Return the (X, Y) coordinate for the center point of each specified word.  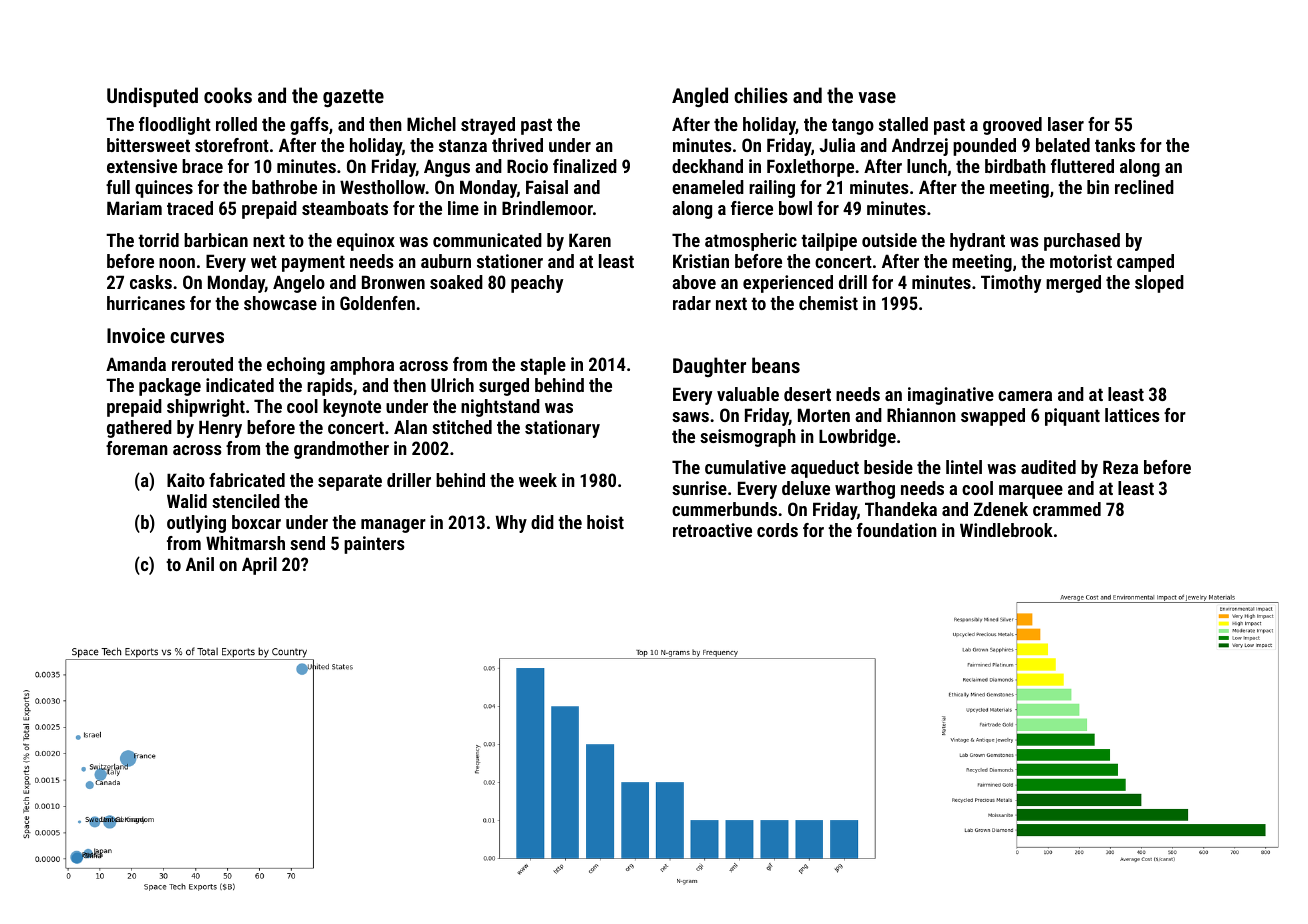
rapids (330, 387)
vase (877, 97)
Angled (700, 97)
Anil (200, 564)
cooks (228, 95)
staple (543, 366)
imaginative (951, 396)
